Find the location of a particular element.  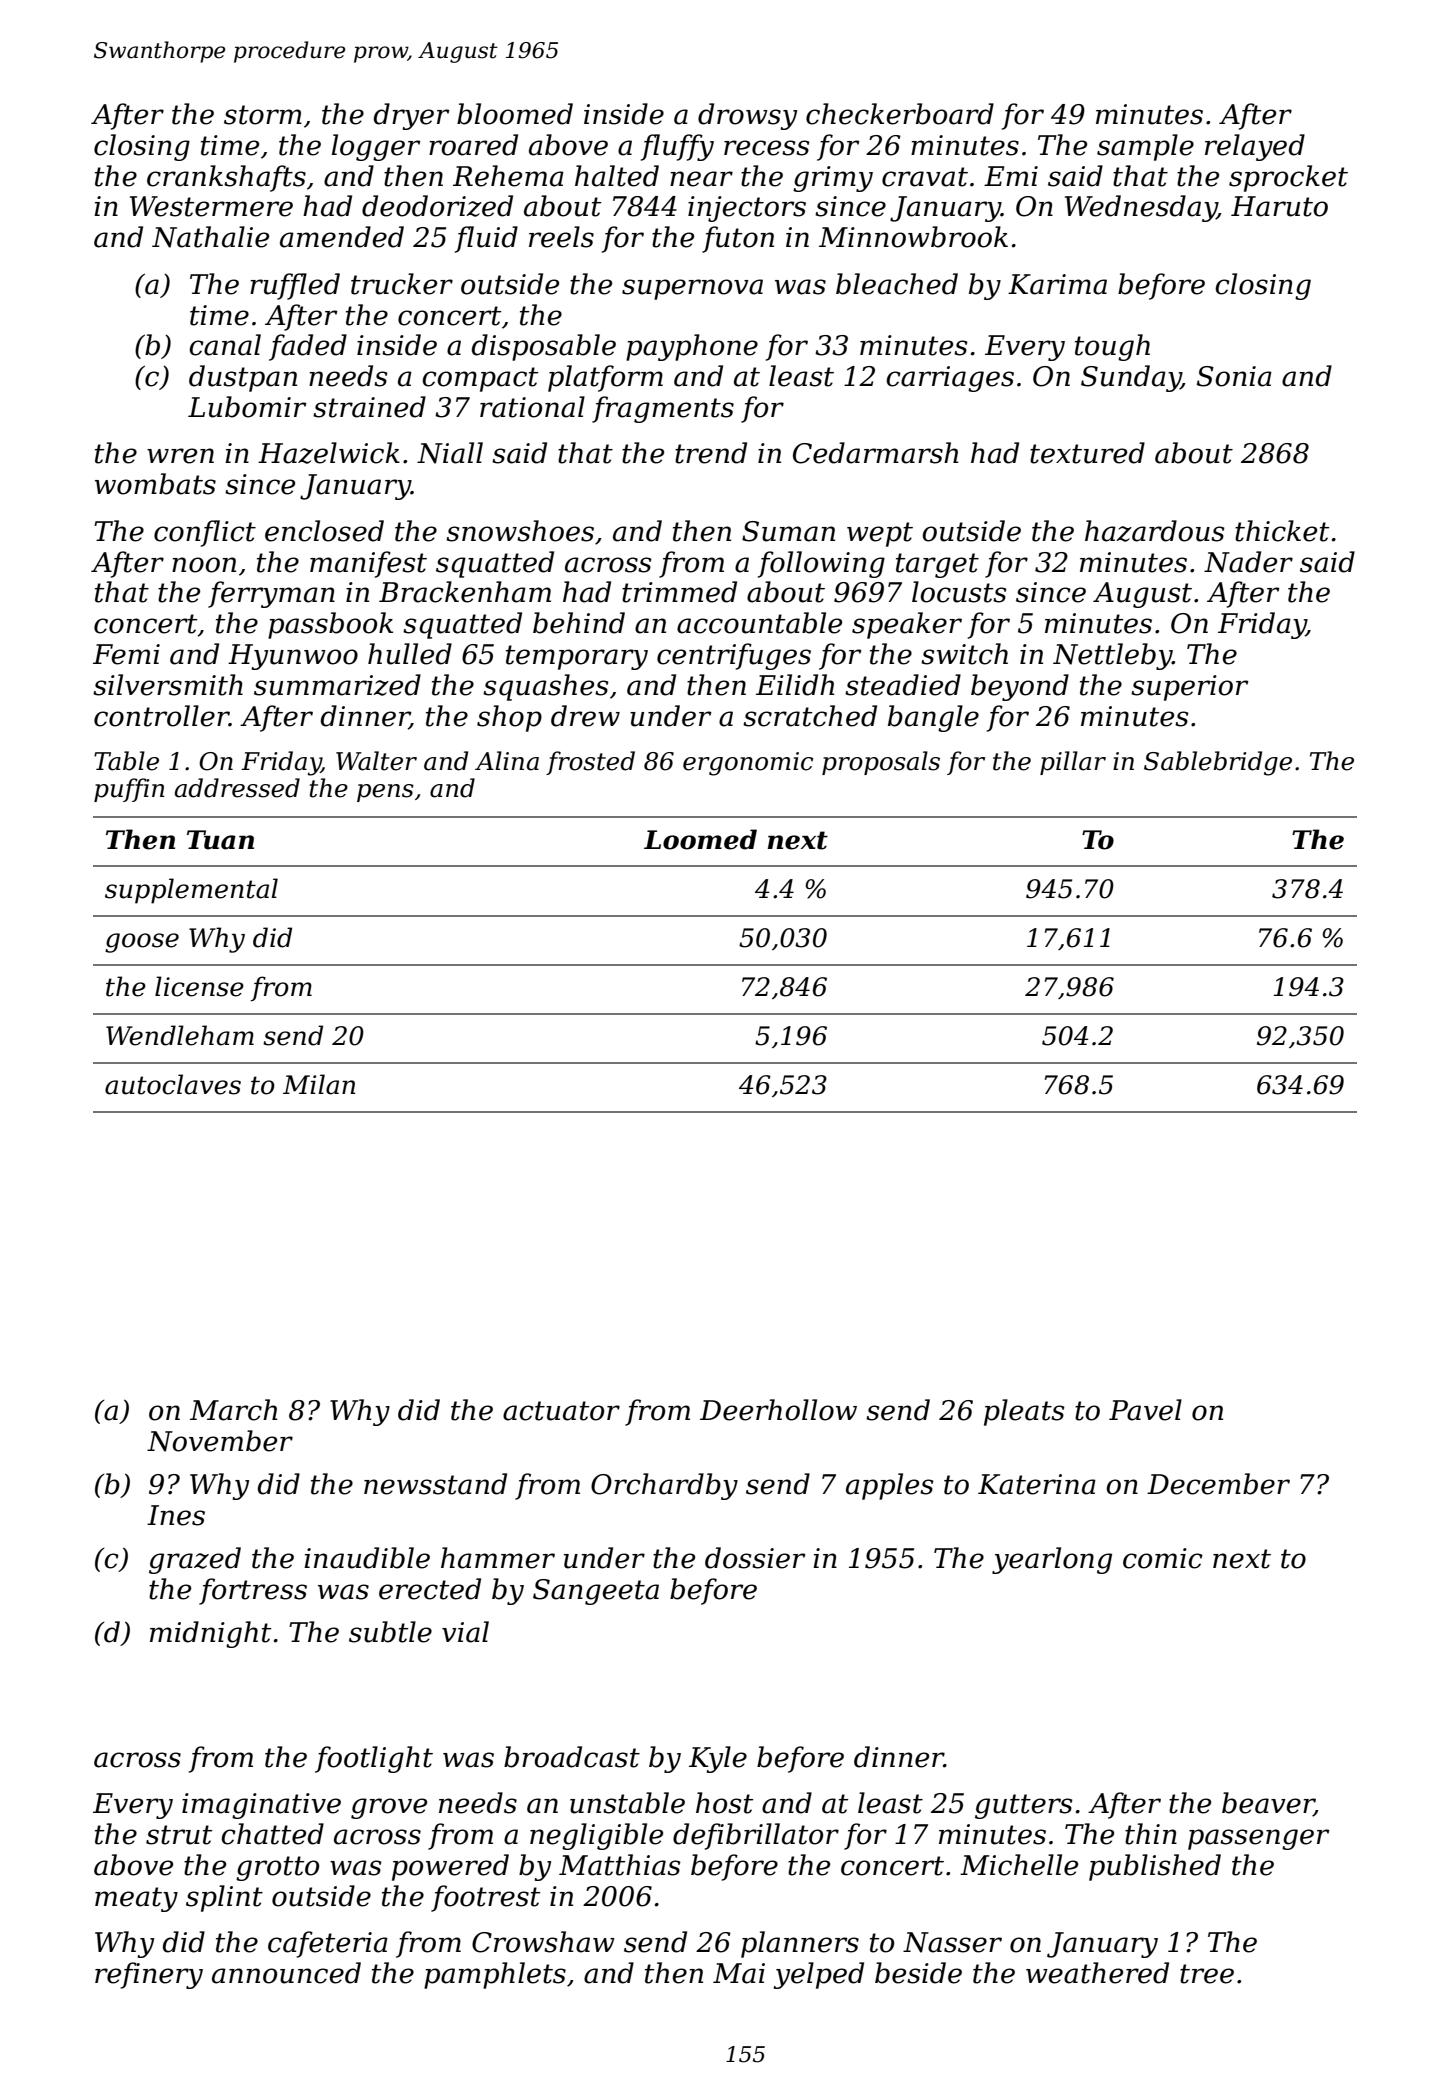

pleats is located at coordinates (1024, 1412).
